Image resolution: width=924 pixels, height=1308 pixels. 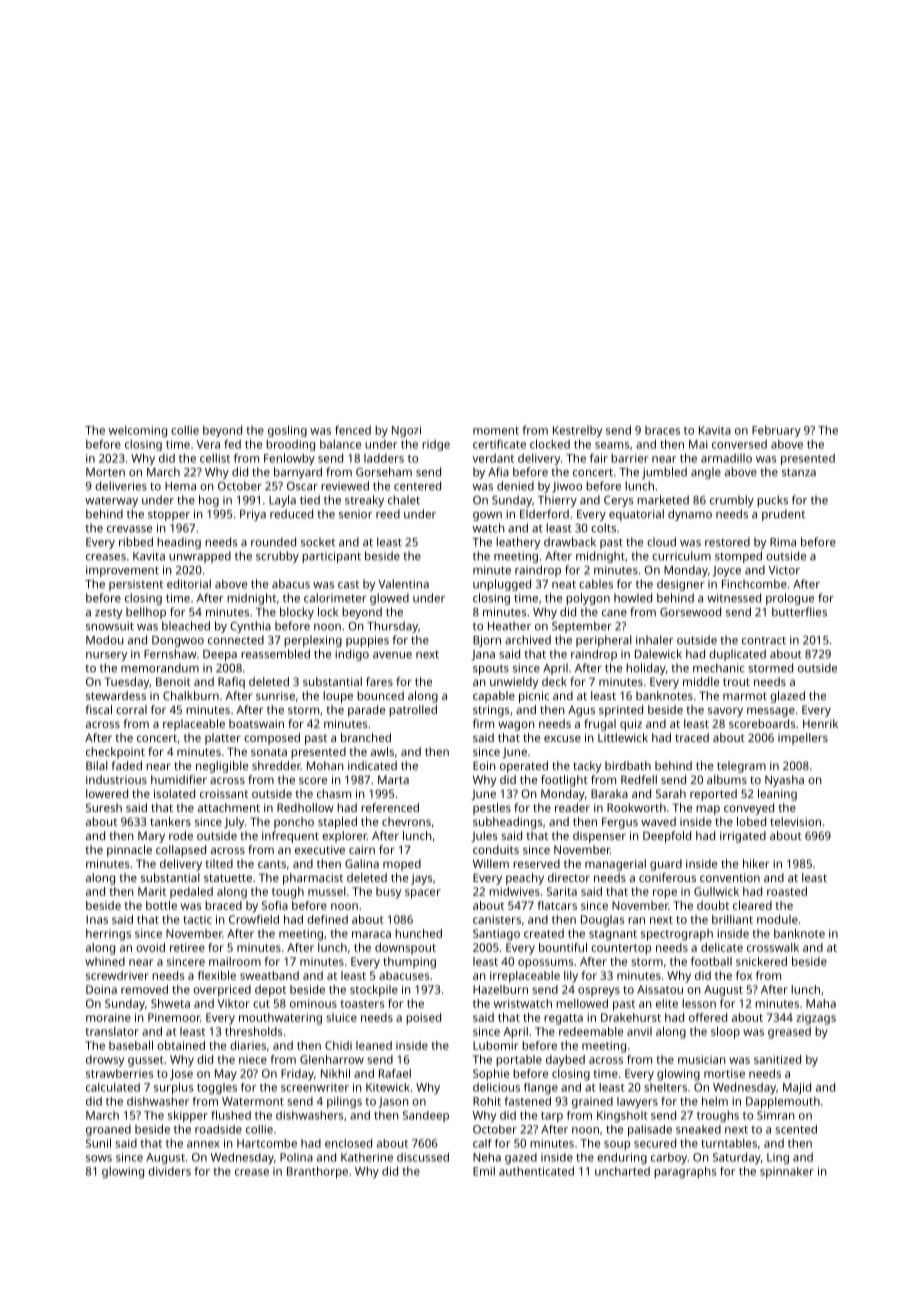 What do you see at coordinates (665, 1087) in the screenshot?
I see `shelters` at bounding box center [665, 1087].
